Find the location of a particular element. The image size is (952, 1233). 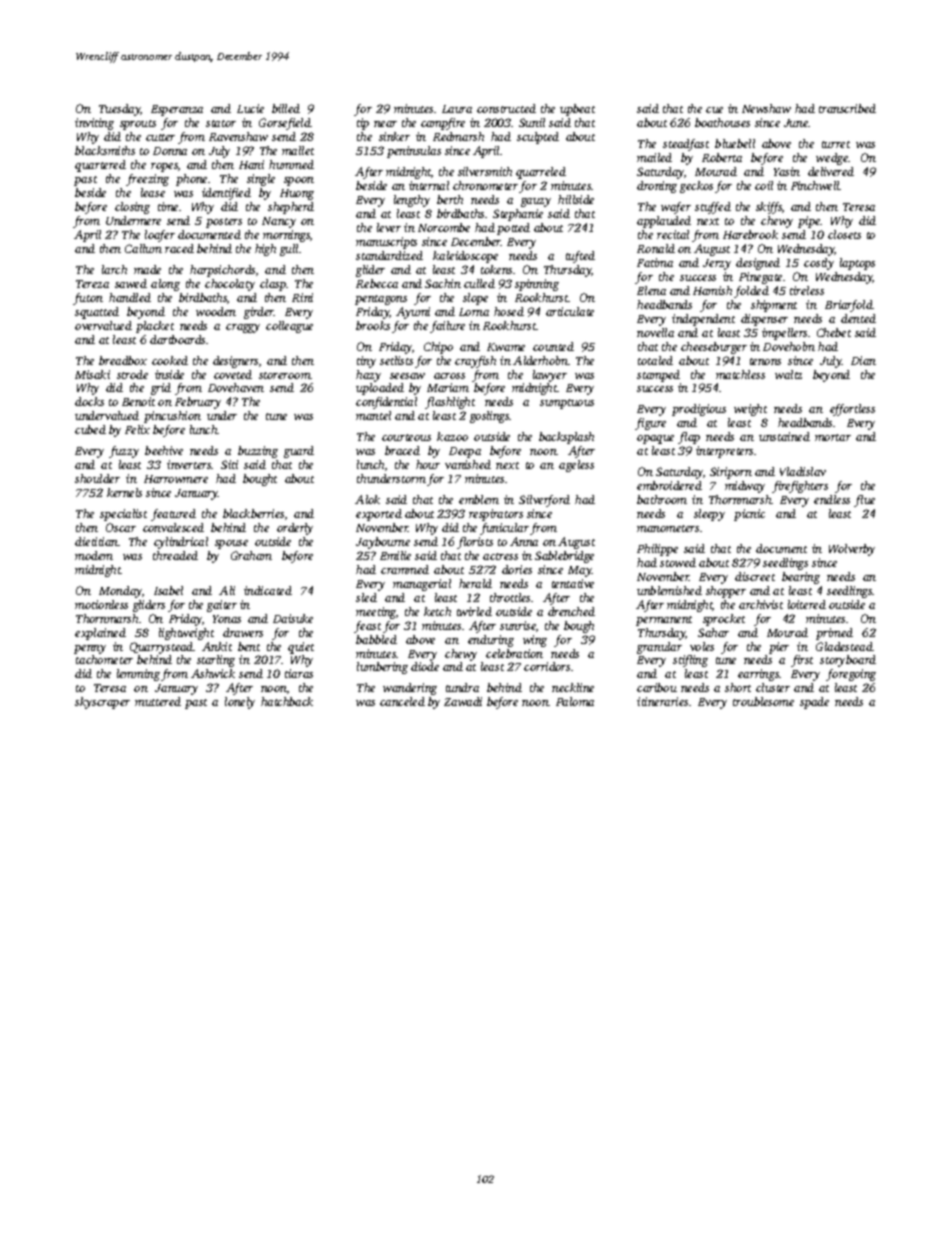

upbeat is located at coordinates (577, 110).
